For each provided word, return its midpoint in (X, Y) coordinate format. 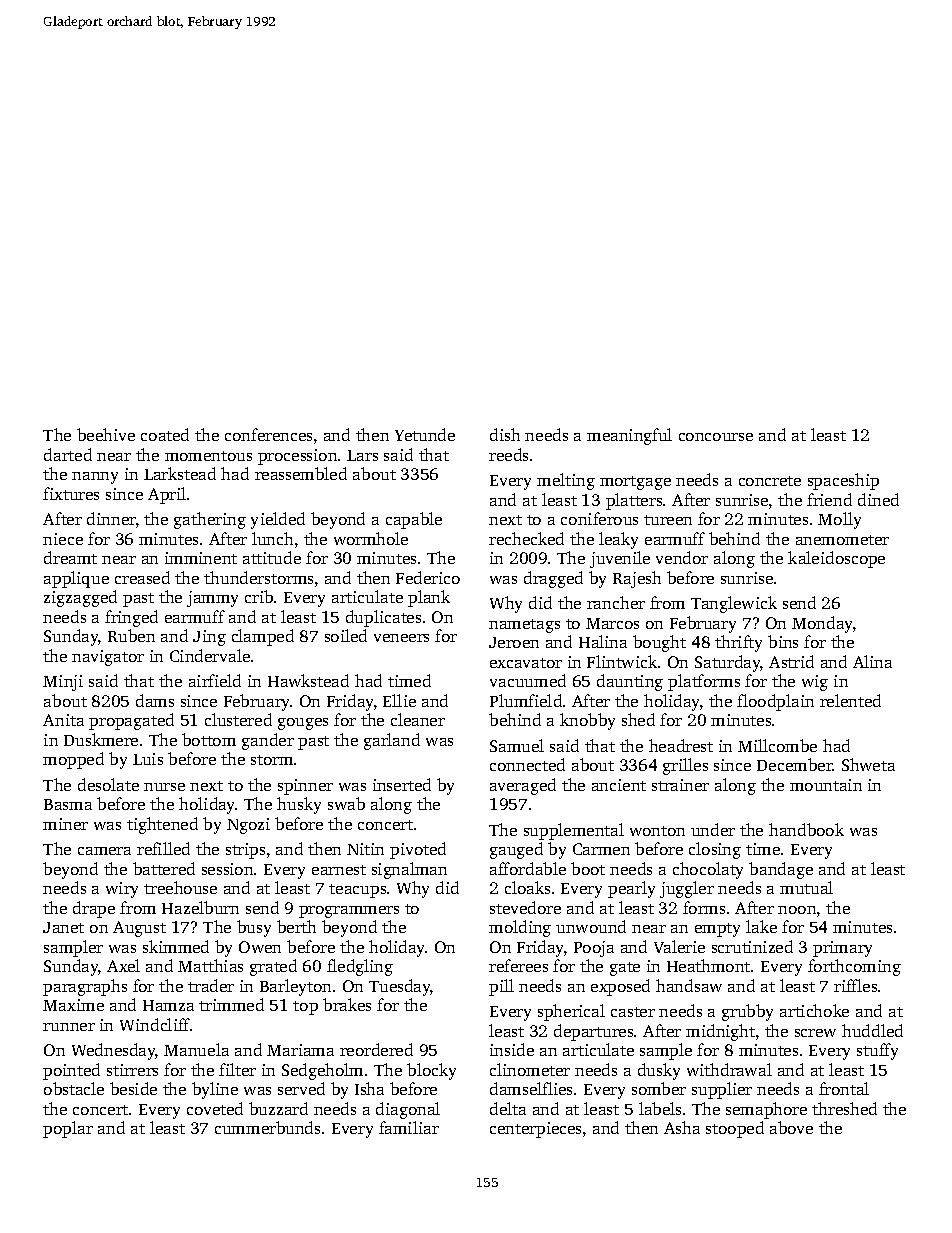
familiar (409, 1127)
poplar (68, 1129)
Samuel (517, 745)
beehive (106, 434)
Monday (822, 624)
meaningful (629, 436)
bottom (209, 739)
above (791, 1127)
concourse (716, 437)
